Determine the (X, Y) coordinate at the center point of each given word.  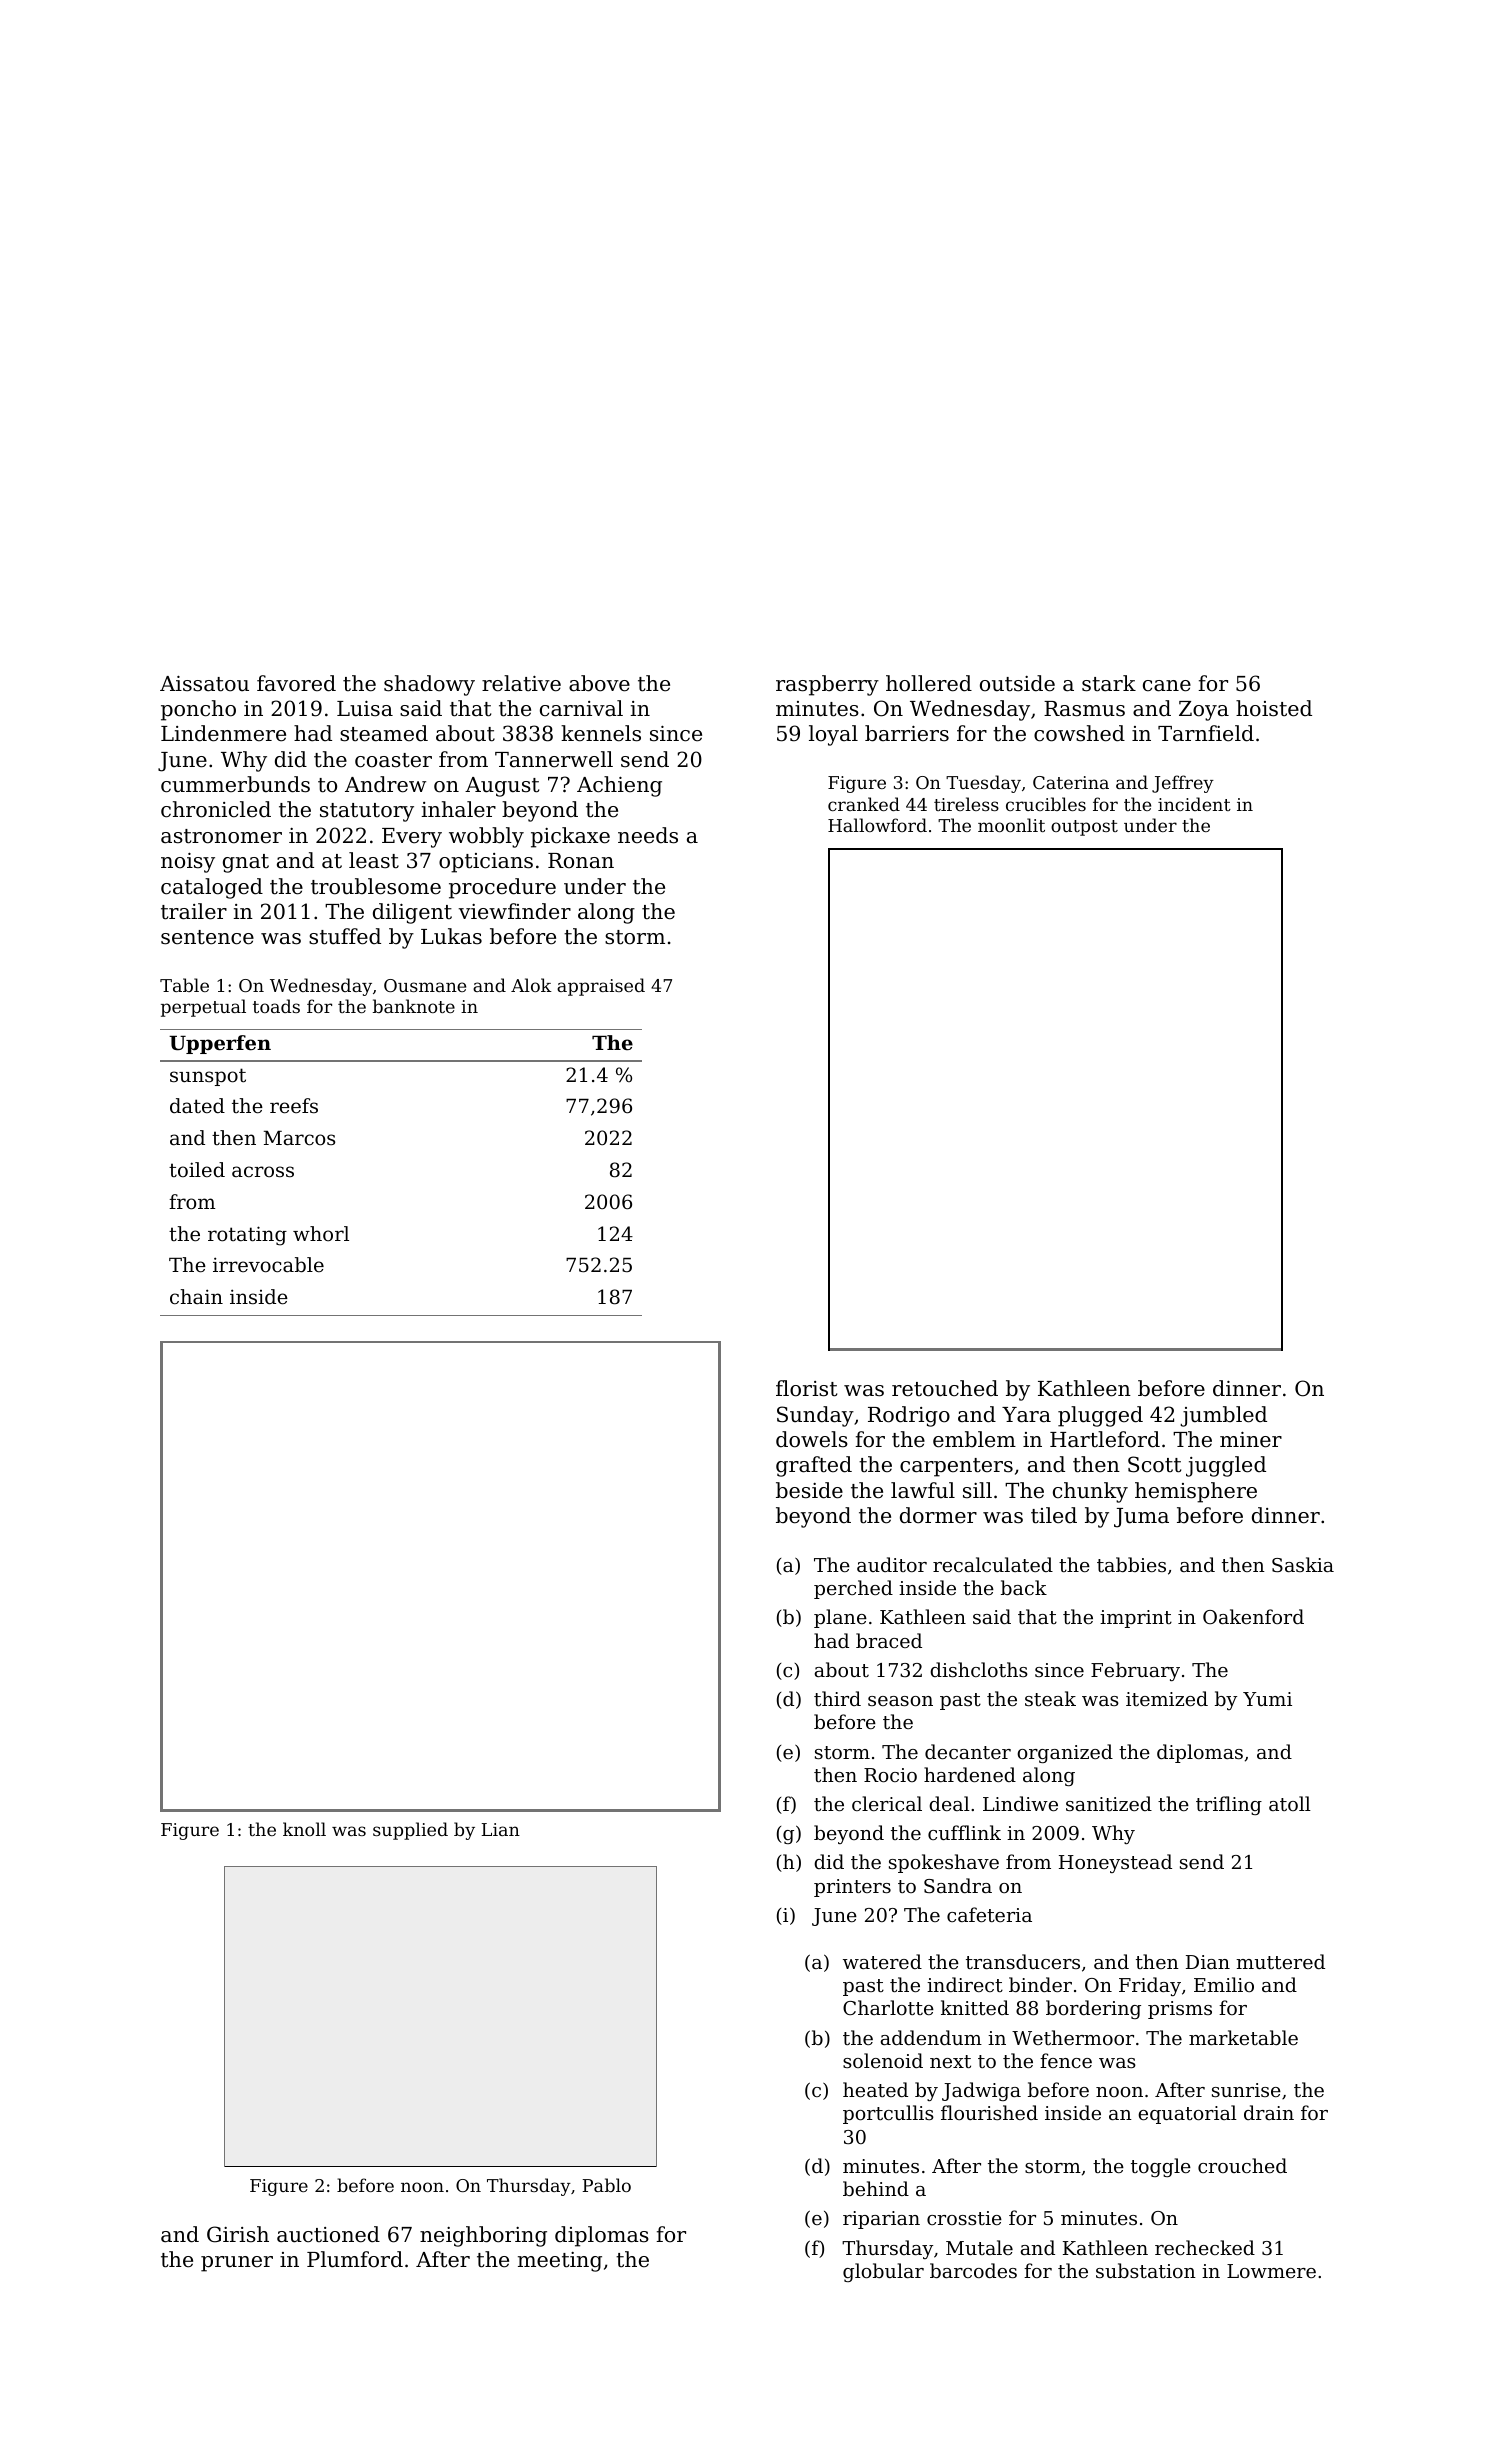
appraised (601, 987)
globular (883, 2272)
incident (1194, 804)
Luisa (365, 709)
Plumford (355, 2259)
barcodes (973, 2270)
